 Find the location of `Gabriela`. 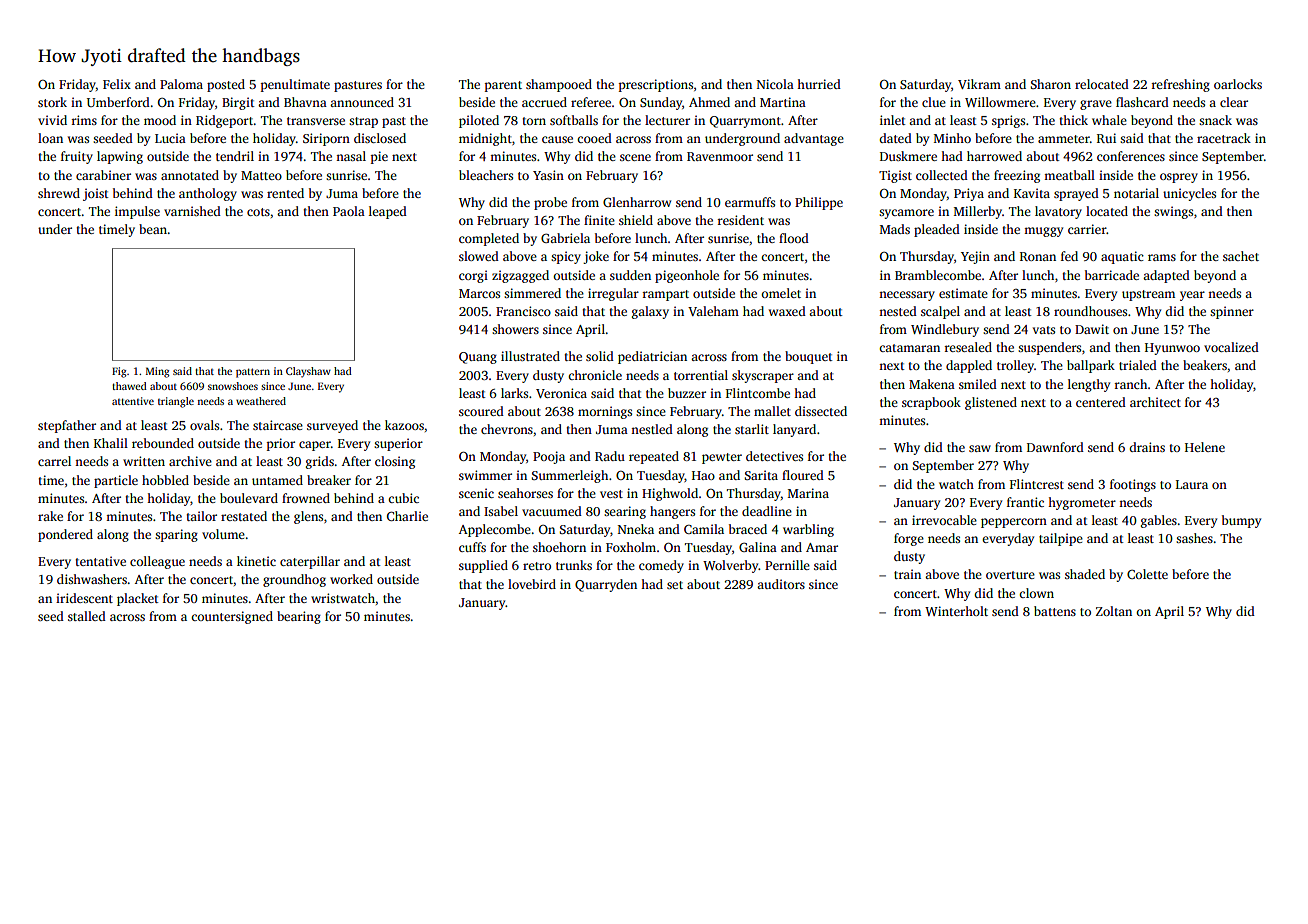

Gabriela is located at coordinates (565, 238).
